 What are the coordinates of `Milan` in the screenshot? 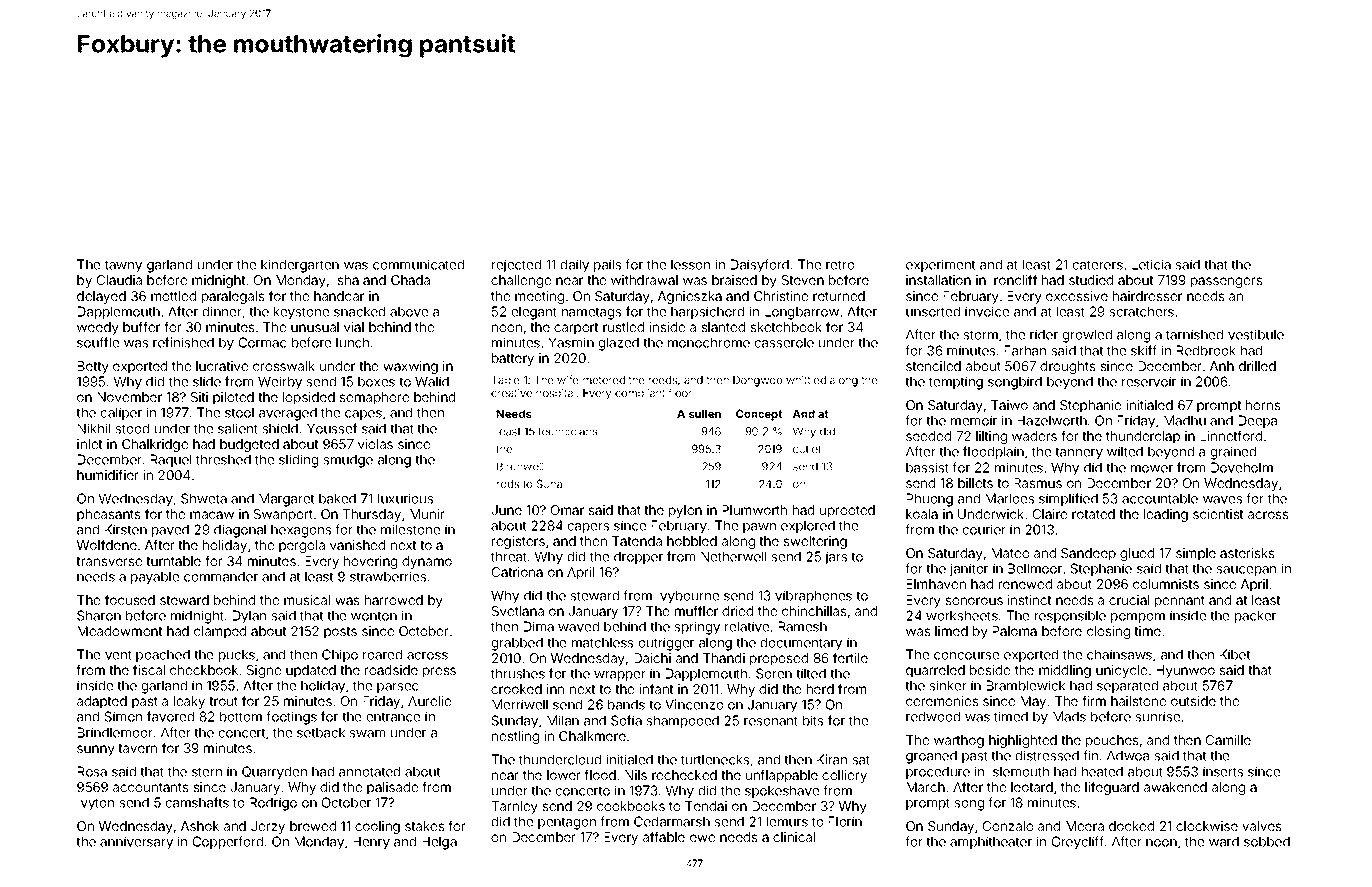 It's located at (563, 720).
